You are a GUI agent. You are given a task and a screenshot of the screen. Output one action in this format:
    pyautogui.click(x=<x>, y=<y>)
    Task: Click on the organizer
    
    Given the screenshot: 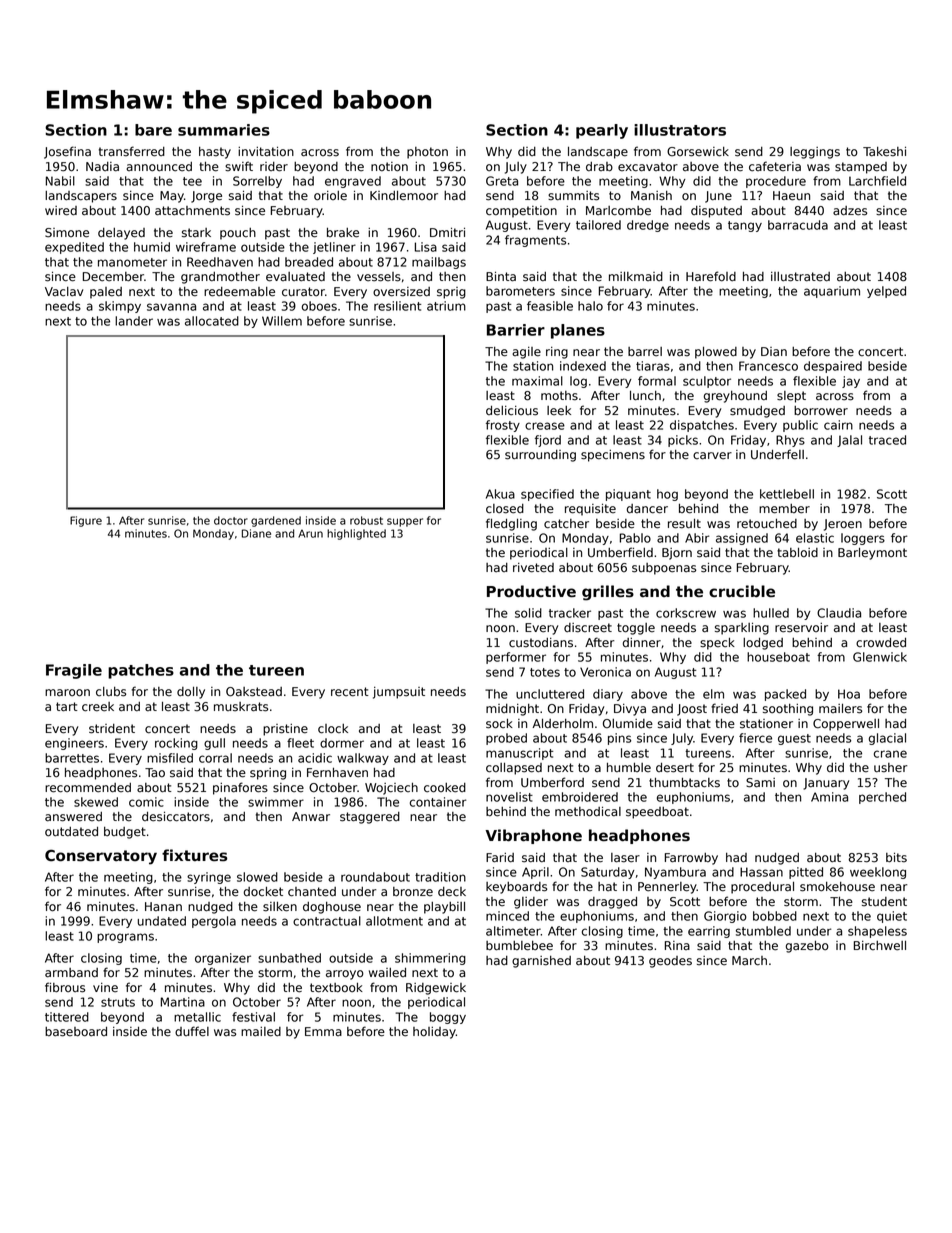 What is the action you would take?
    pyautogui.click(x=223, y=959)
